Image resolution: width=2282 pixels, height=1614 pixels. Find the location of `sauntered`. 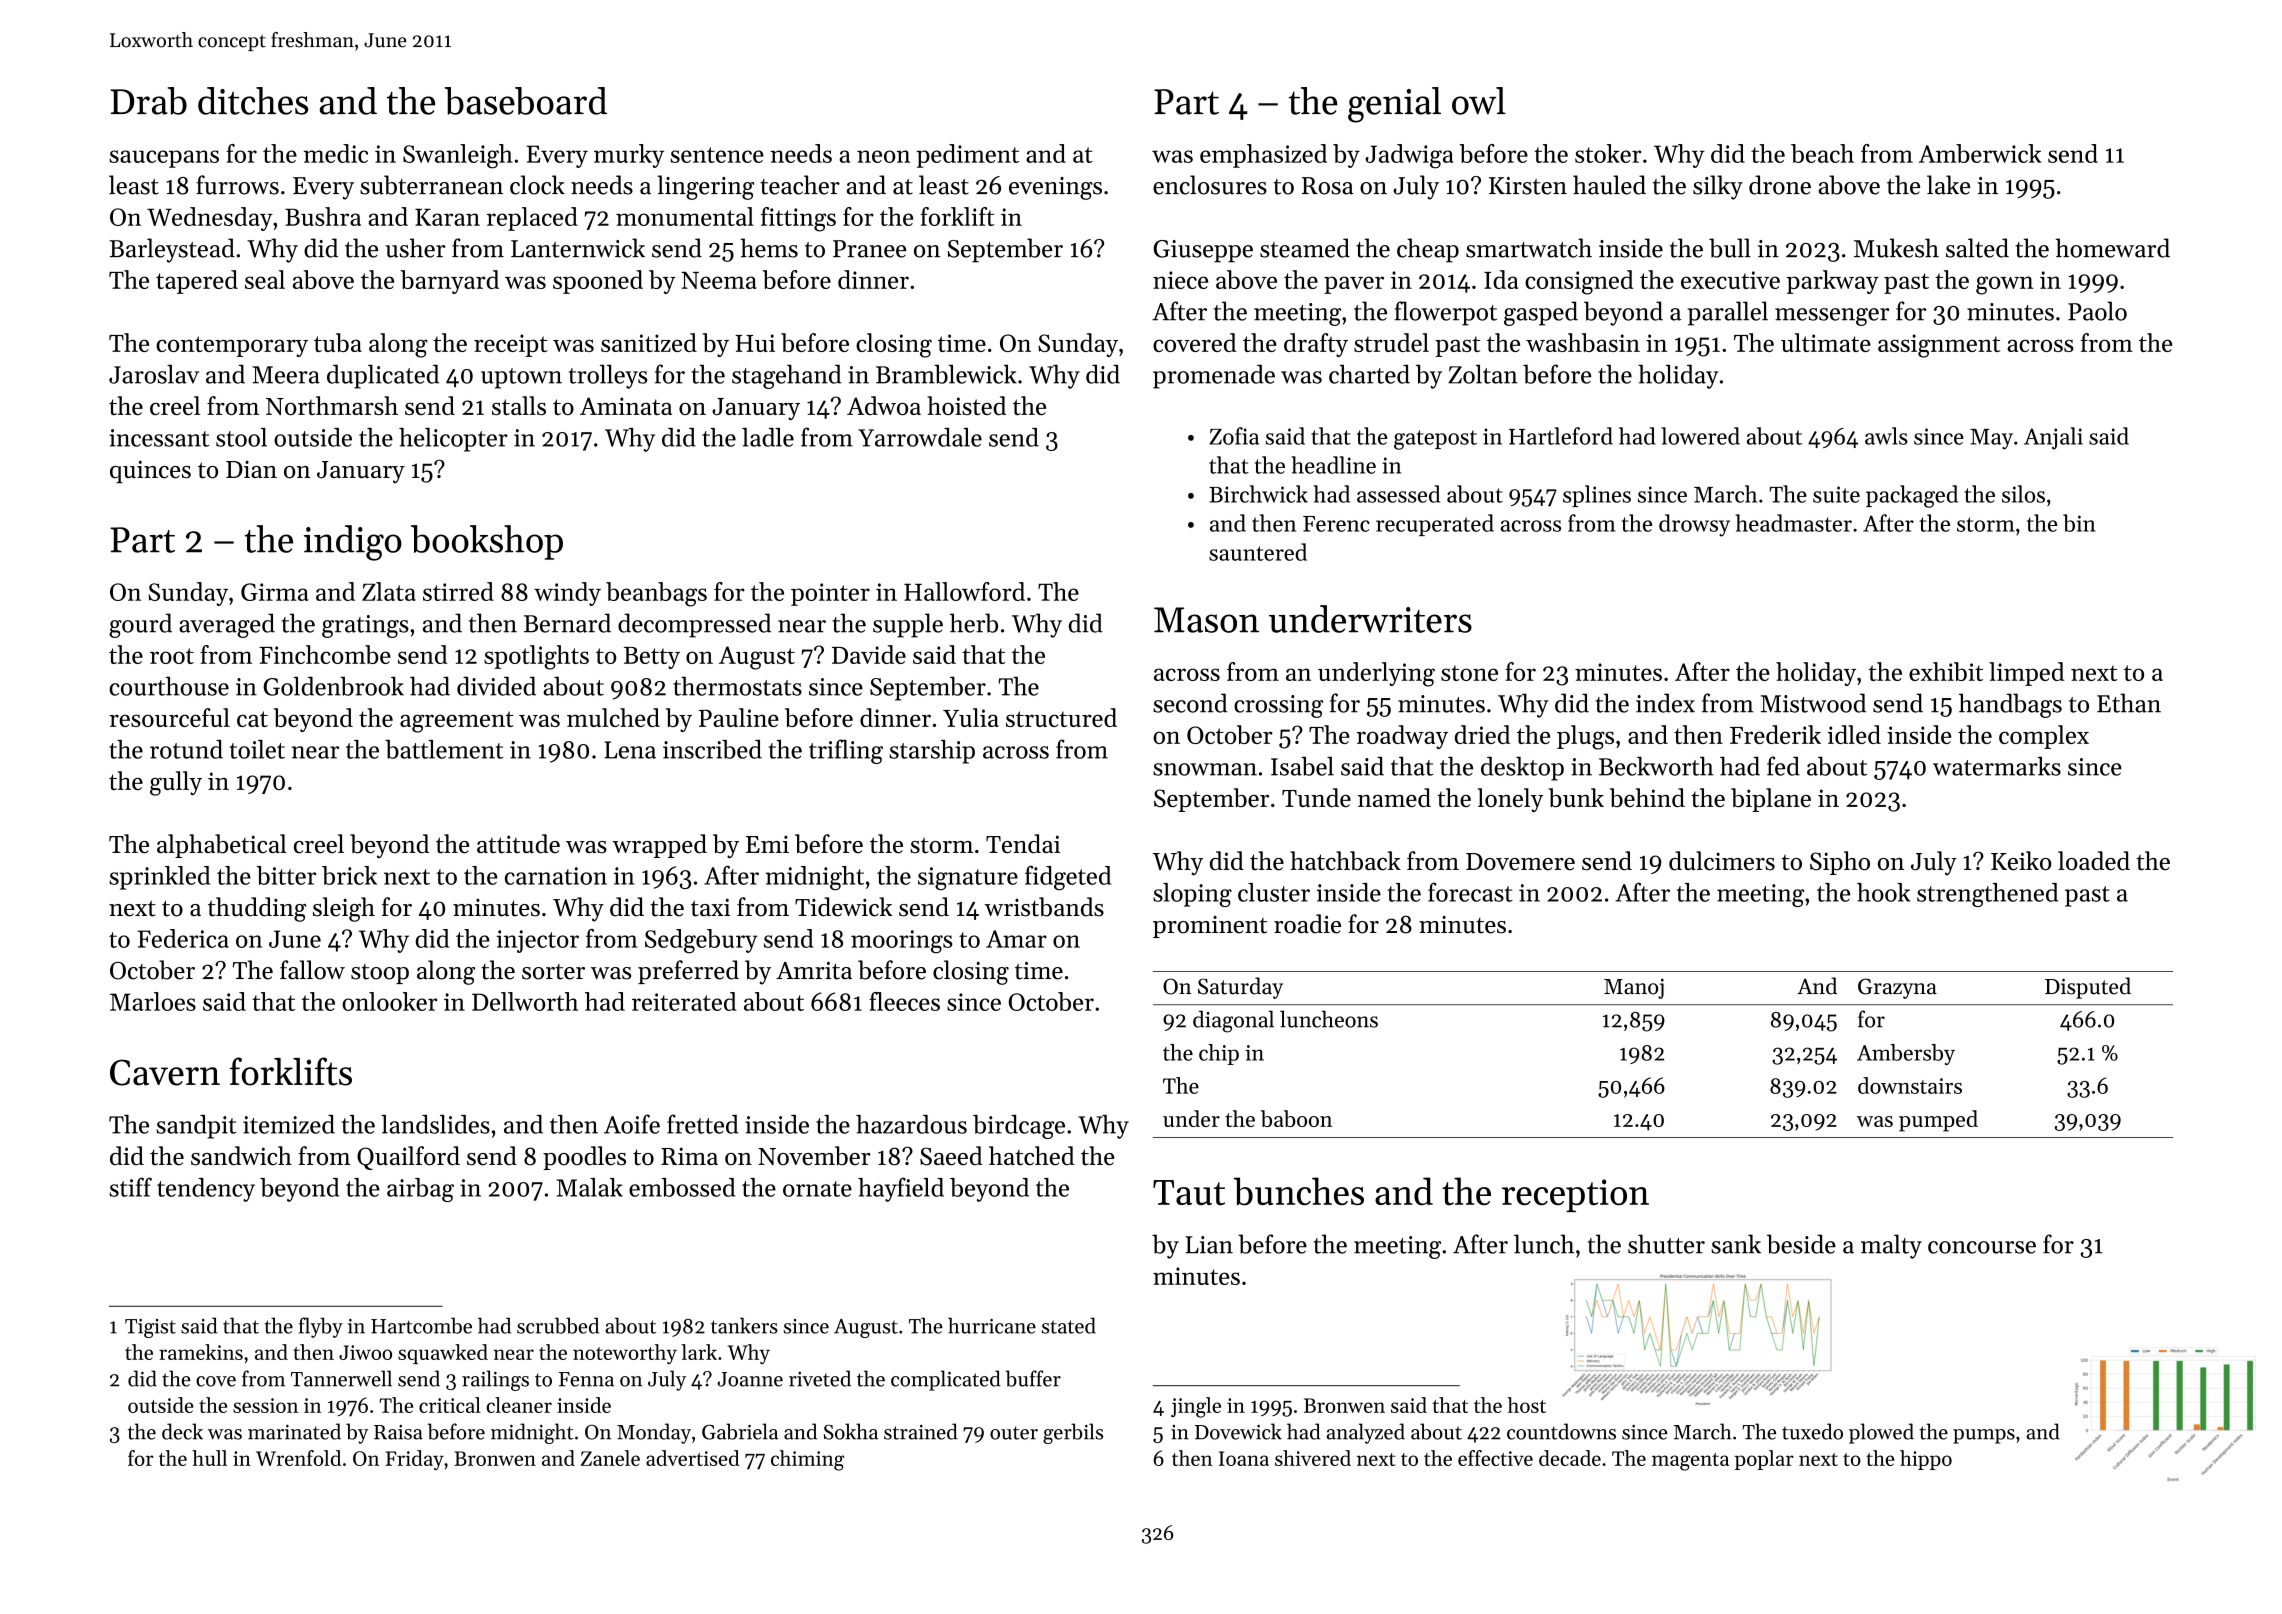

sauntered is located at coordinates (1258, 552).
